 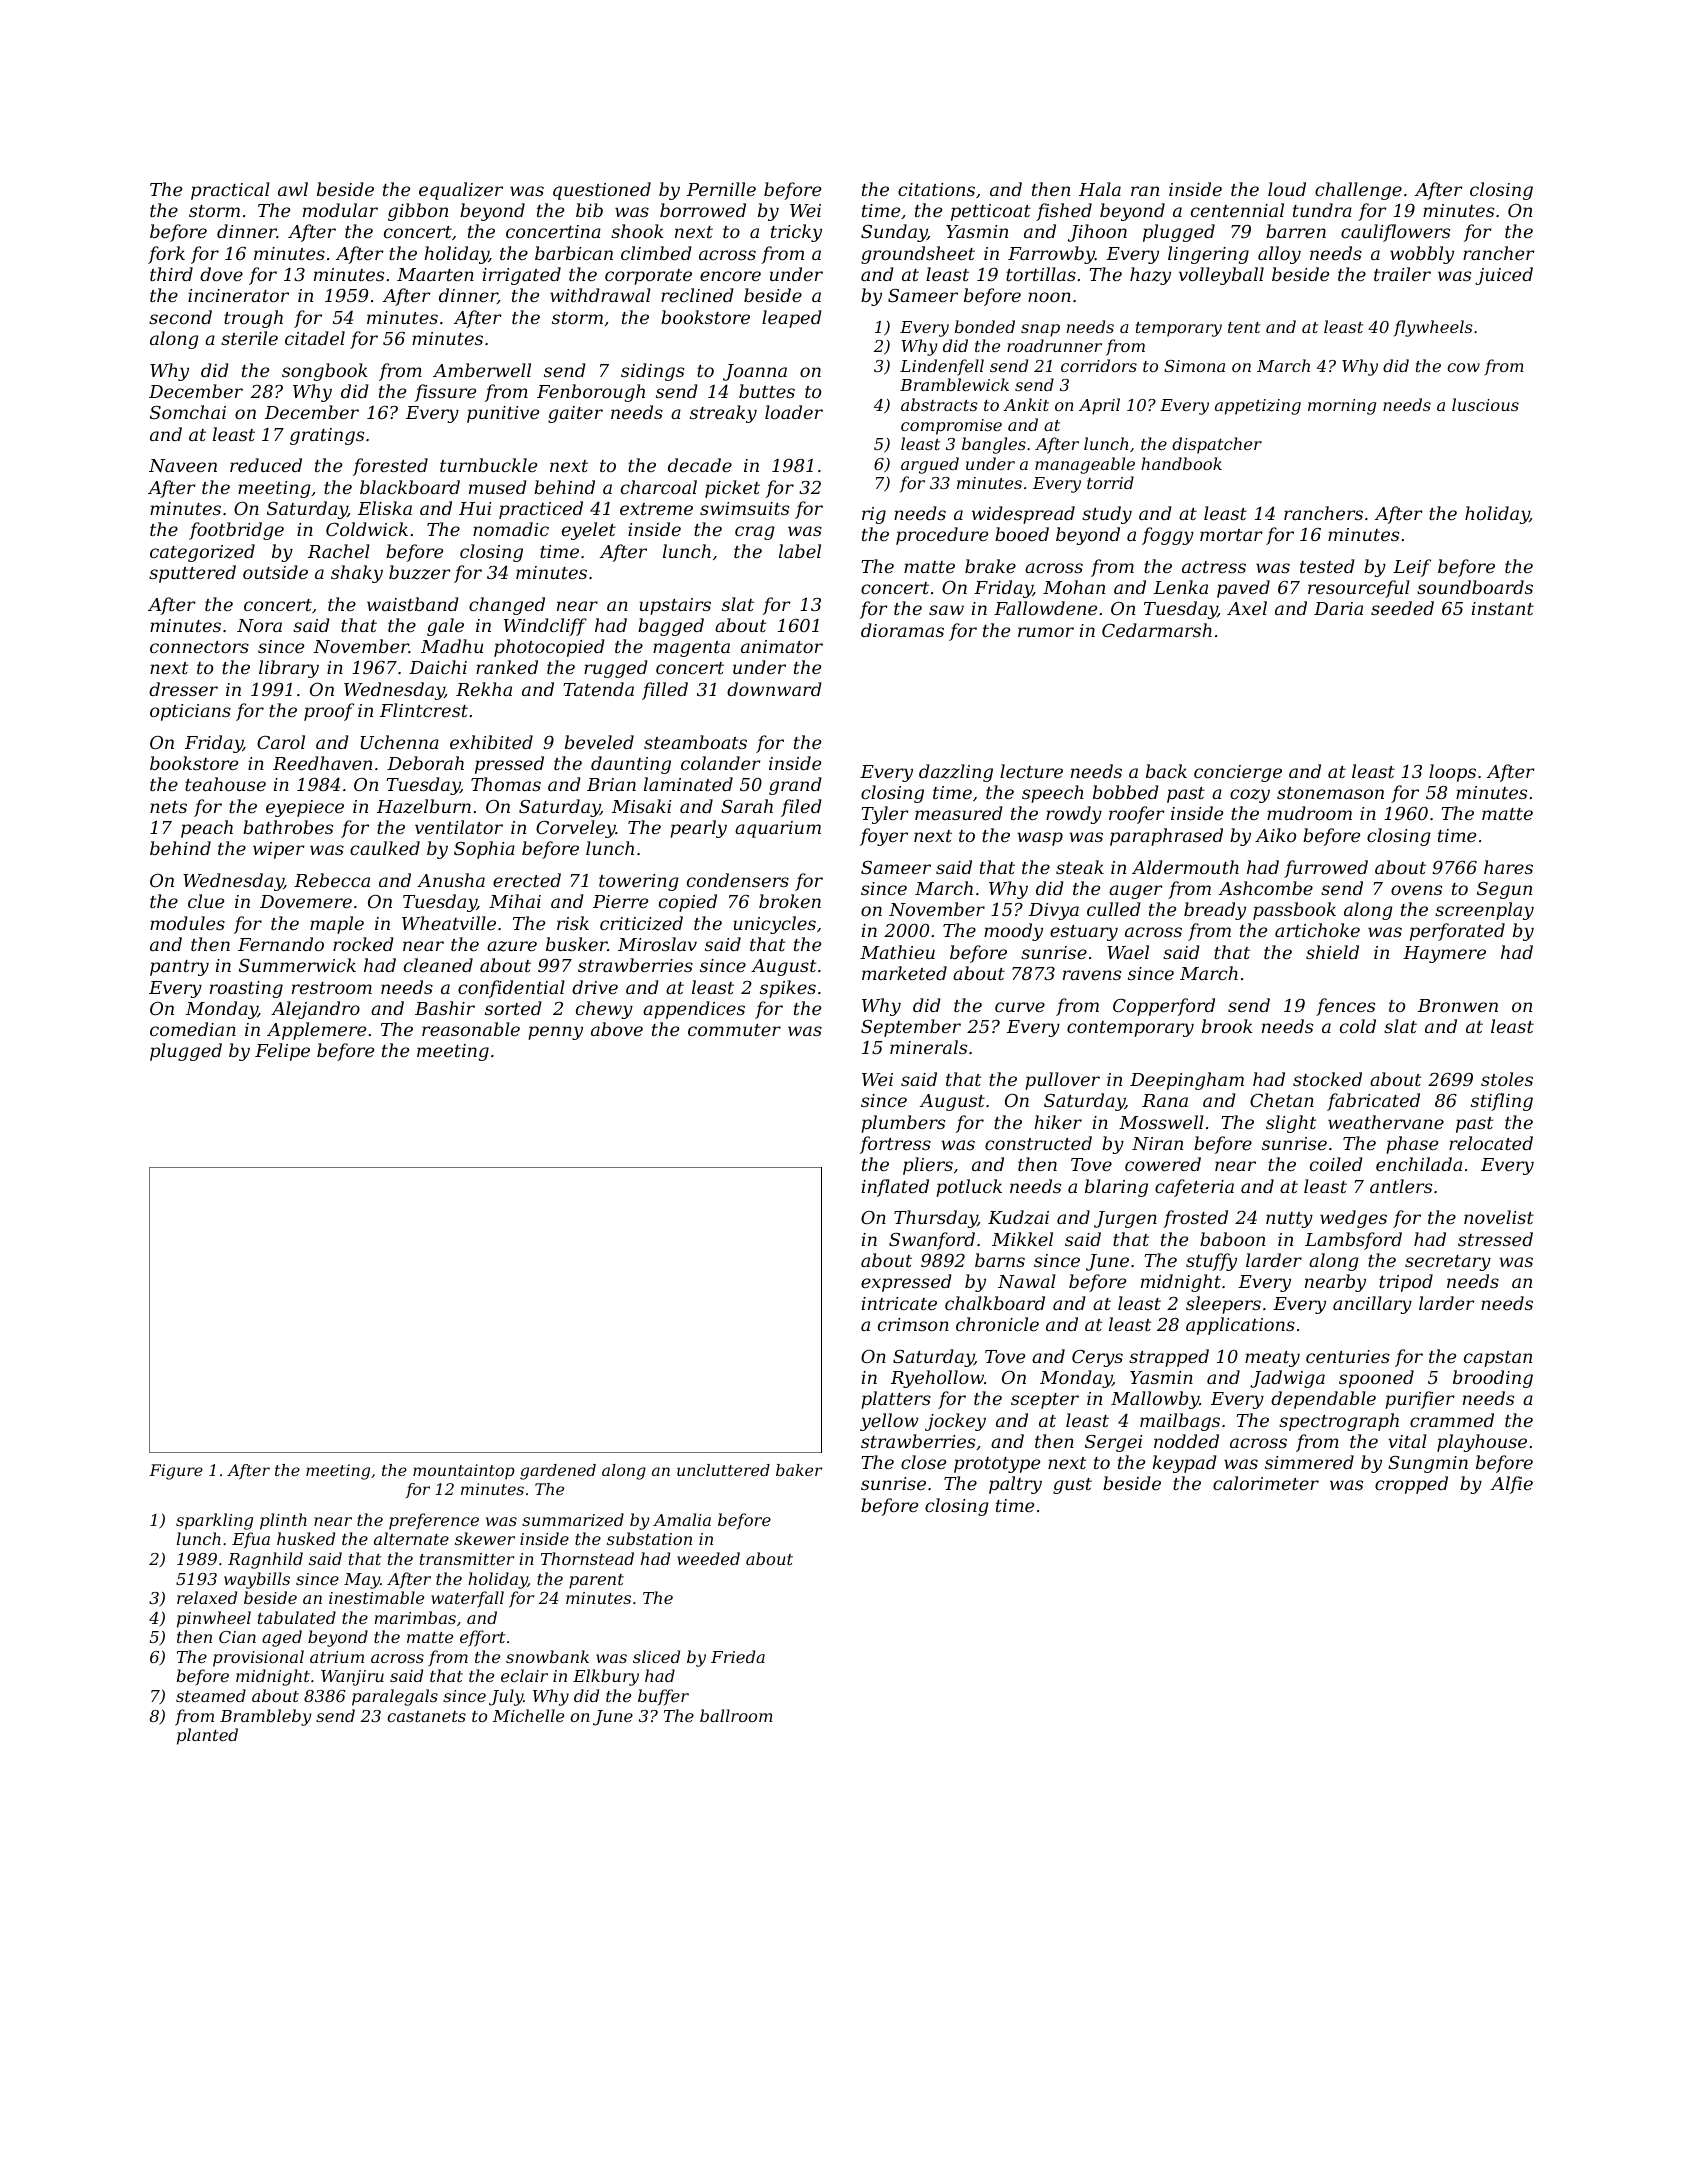 What do you see at coordinates (1327, 1079) in the screenshot?
I see `stocked` at bounding box center [1327, 1079].
